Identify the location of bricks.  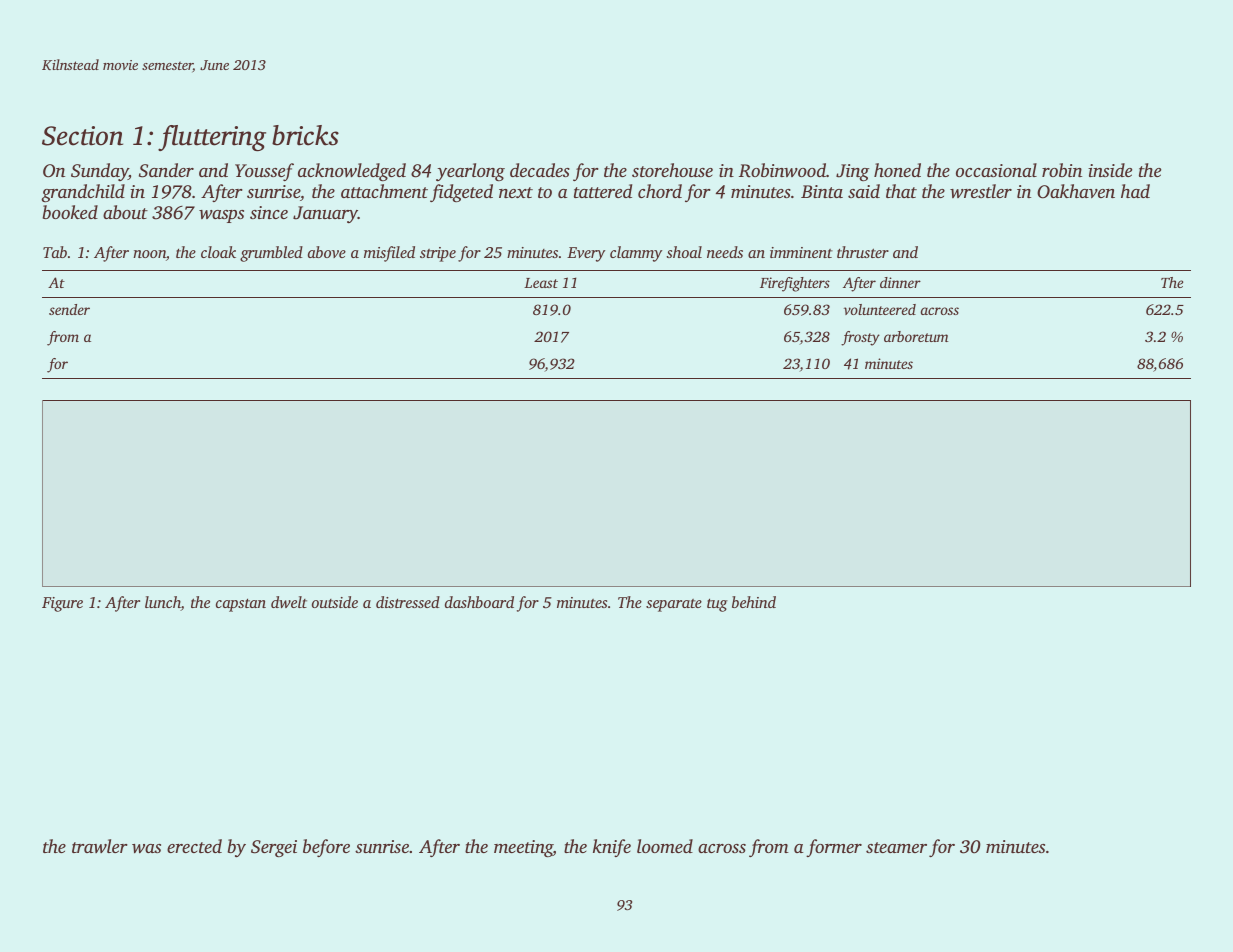
(305, 135).
